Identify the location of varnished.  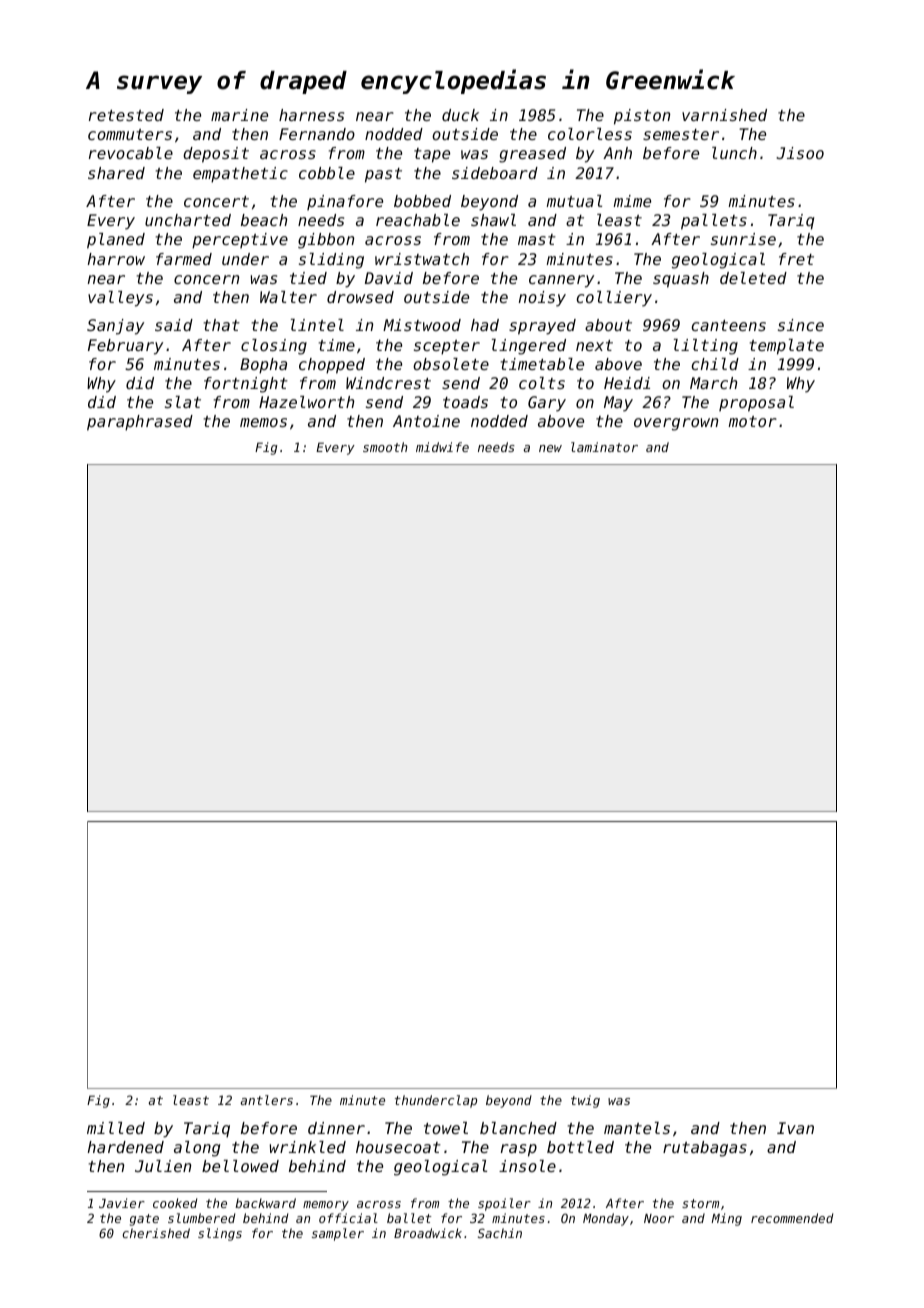
(724, 115).
